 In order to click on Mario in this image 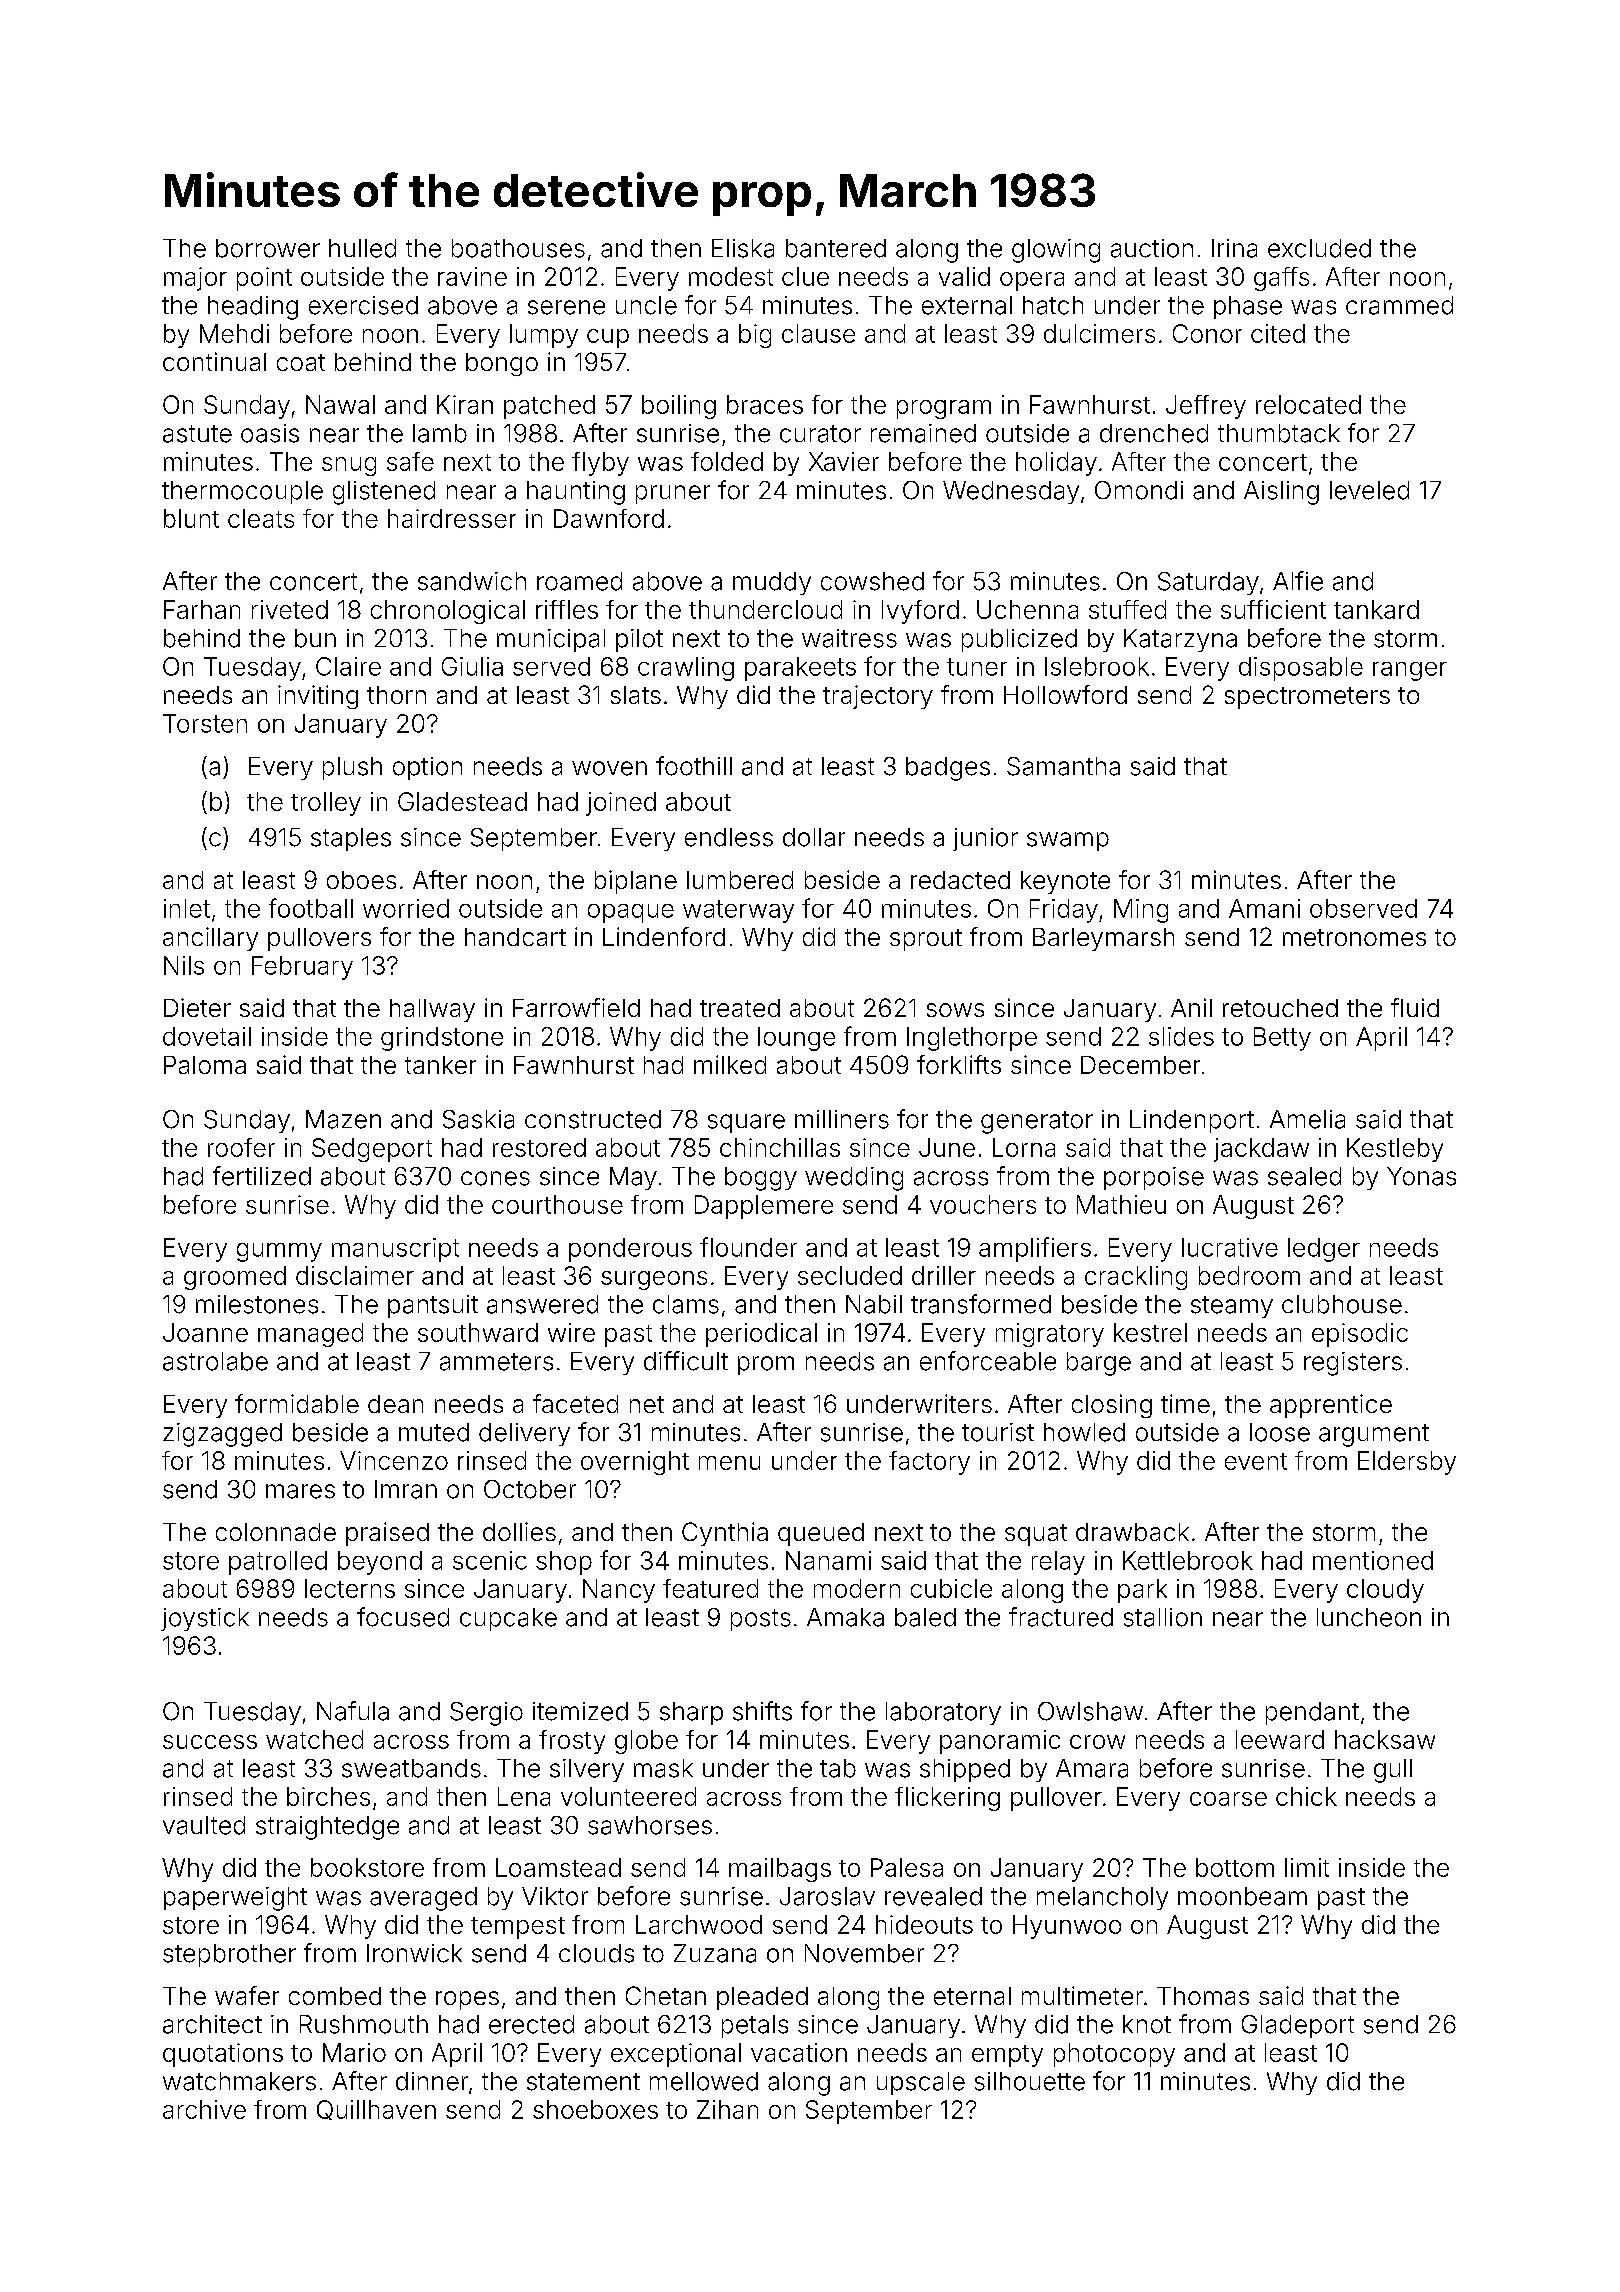, I will do `click(354, 2052)`.
